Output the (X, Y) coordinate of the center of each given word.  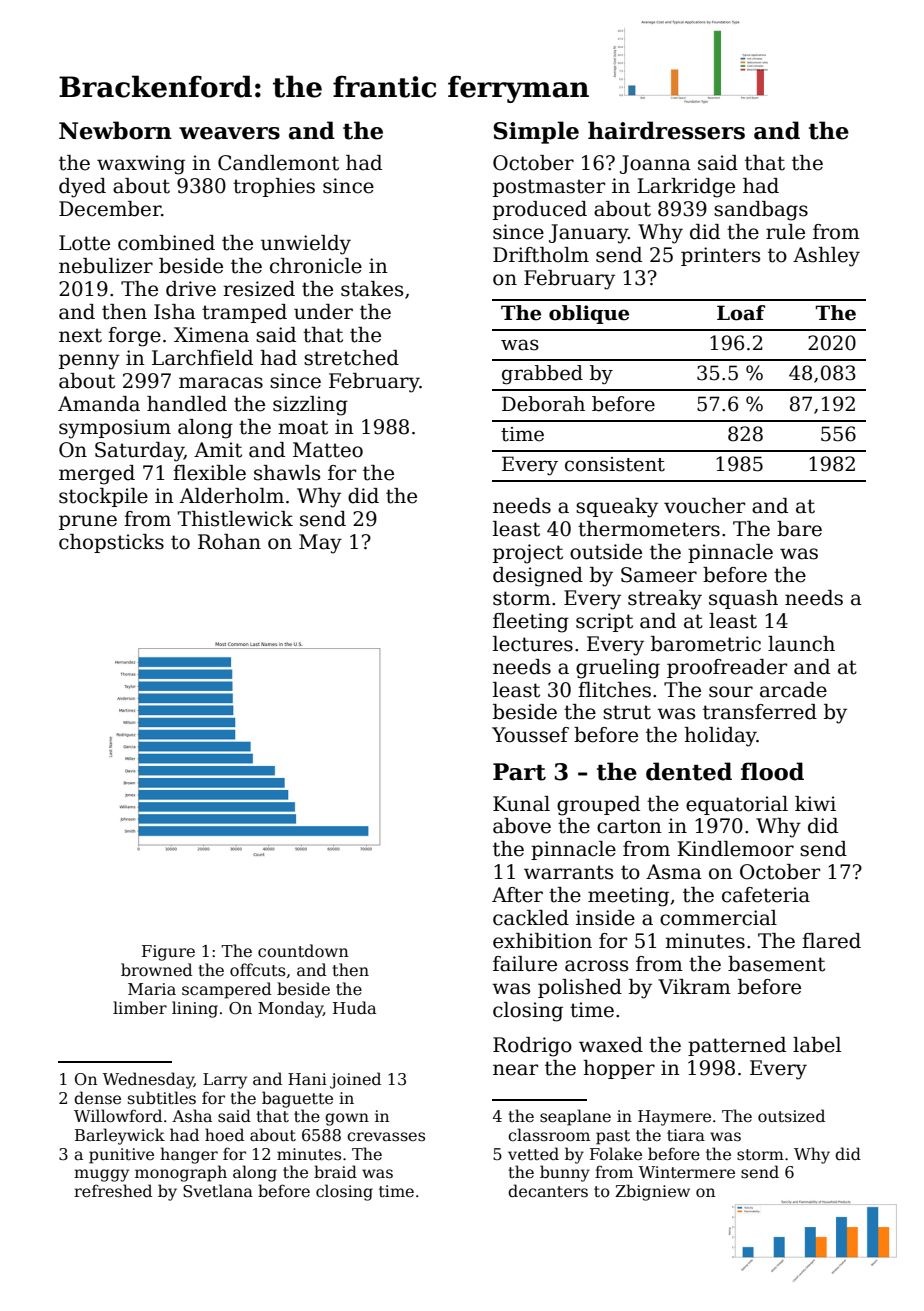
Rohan (229, 542)
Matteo (328, 450)
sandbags (761, 211)
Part (519, 772)
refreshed (113, 1191)
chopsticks (111, 543)
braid (335, 1172)
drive (191, 289)
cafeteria (766, 895)
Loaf (741, 313)
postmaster (549, 188)
